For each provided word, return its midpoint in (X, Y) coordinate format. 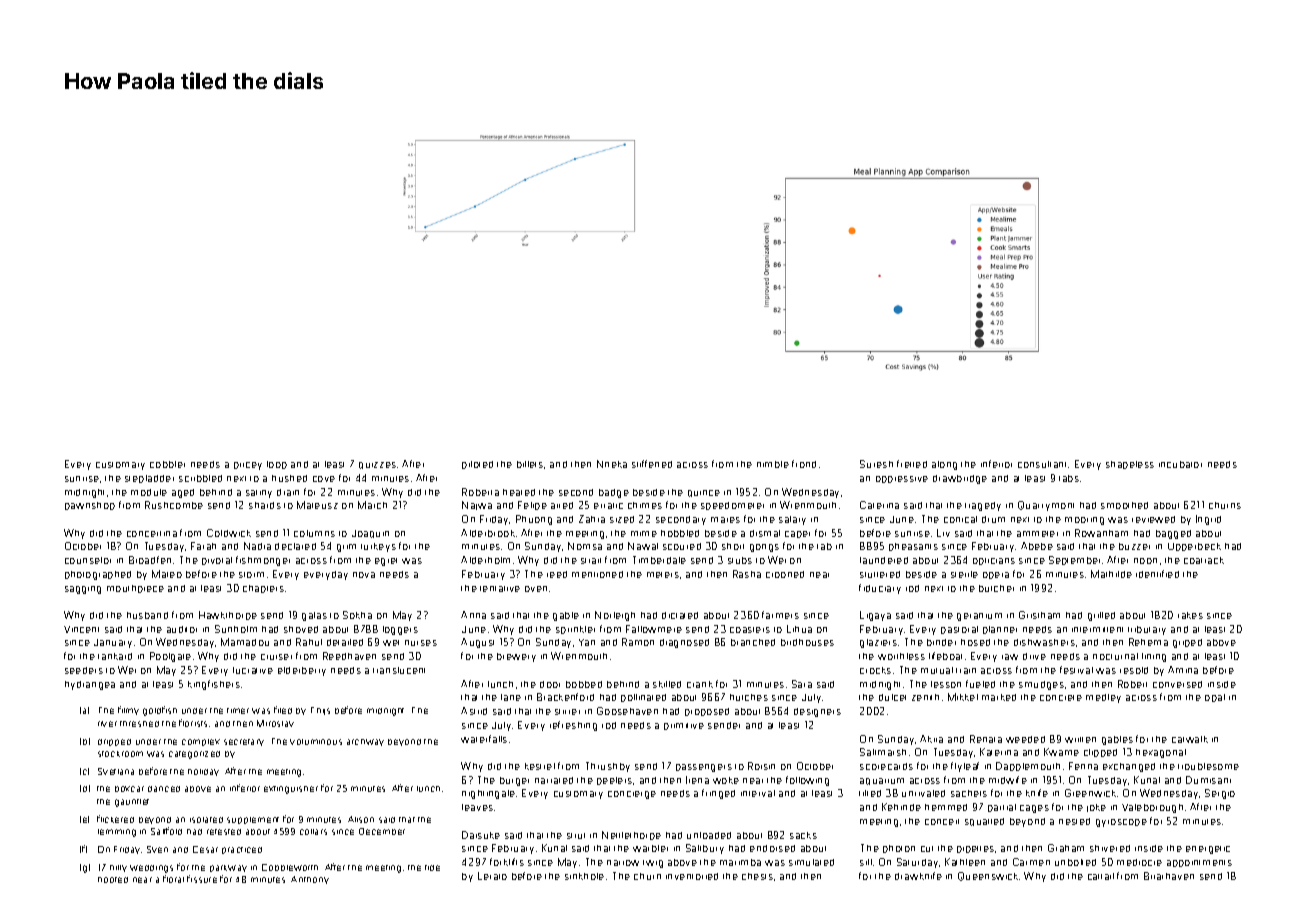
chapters (263, 589)
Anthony (310, 880)
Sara (802, 684)
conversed (1177, 684)
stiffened (652, 464)
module (149, 492)
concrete (1061, 698)
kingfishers (214, 685)
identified (1157, 574)
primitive (684, 726)
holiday (203, 772)
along (944, 465)
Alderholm (485, 560)
